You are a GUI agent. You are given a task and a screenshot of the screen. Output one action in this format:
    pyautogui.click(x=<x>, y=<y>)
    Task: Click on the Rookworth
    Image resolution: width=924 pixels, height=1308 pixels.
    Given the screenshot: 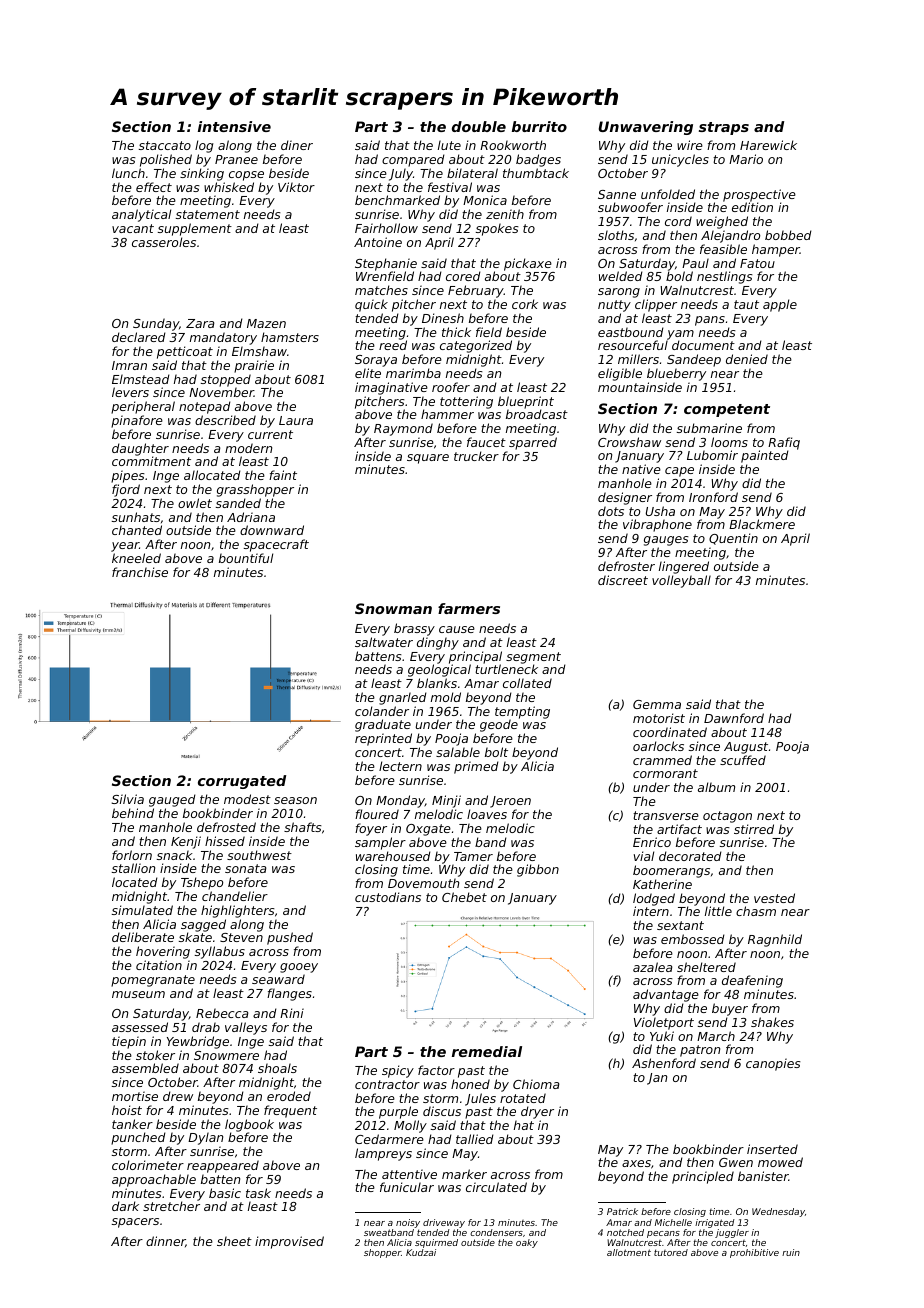 What is the action you would take?
    pyautogui.click(x=513, y=145)
